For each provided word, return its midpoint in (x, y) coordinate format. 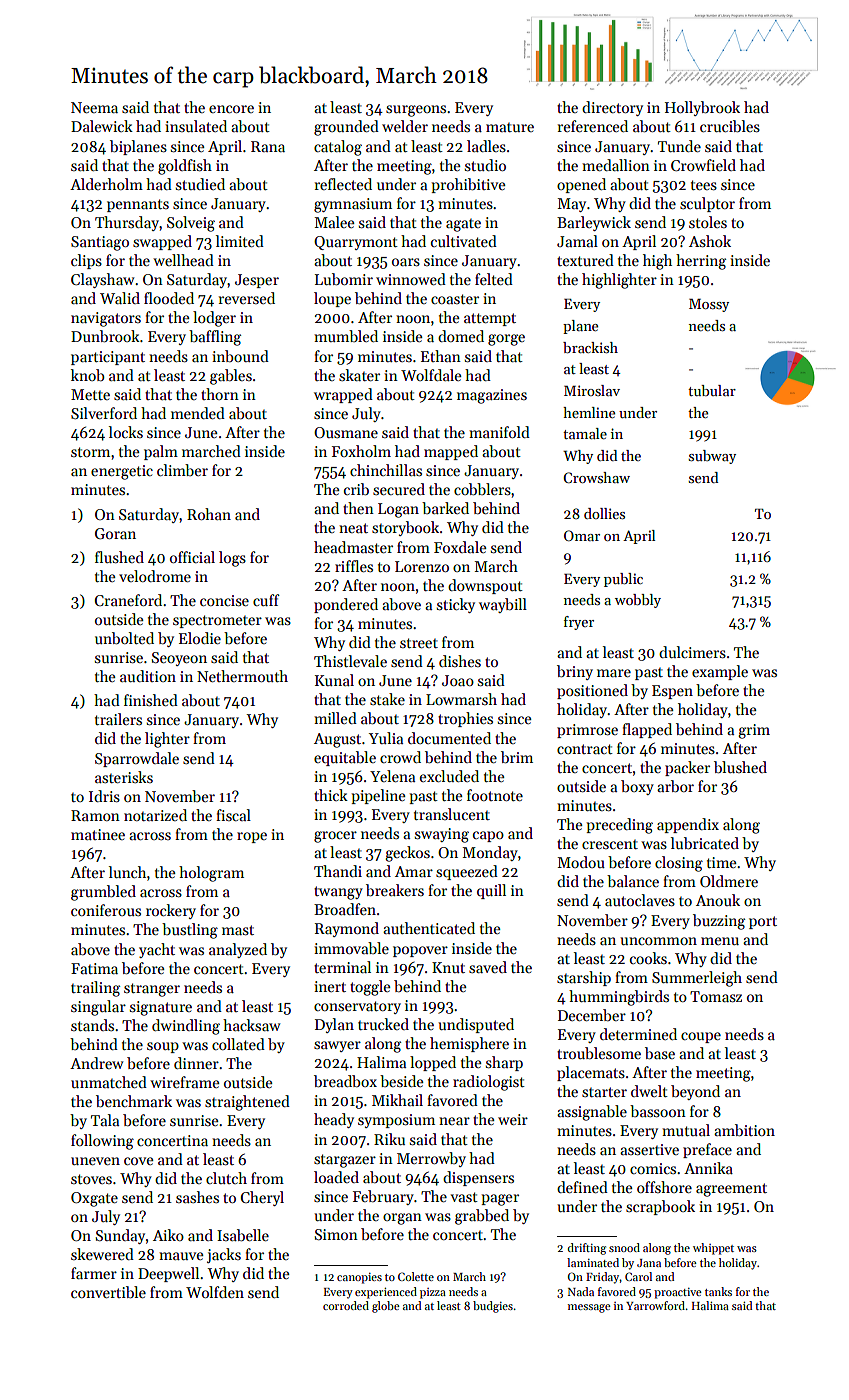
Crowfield (703, 165)
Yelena (392, 776)
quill (491, 891)
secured (399, 489)
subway (712, 457)
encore (231, 109)
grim (754, 731)
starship (584, 978)
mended (198, 413)
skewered (102, 1254)
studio (485, 165)
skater (359, 375)
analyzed (238, 950)
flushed (119, 557)
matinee (98, 834)
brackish (590, 347)
